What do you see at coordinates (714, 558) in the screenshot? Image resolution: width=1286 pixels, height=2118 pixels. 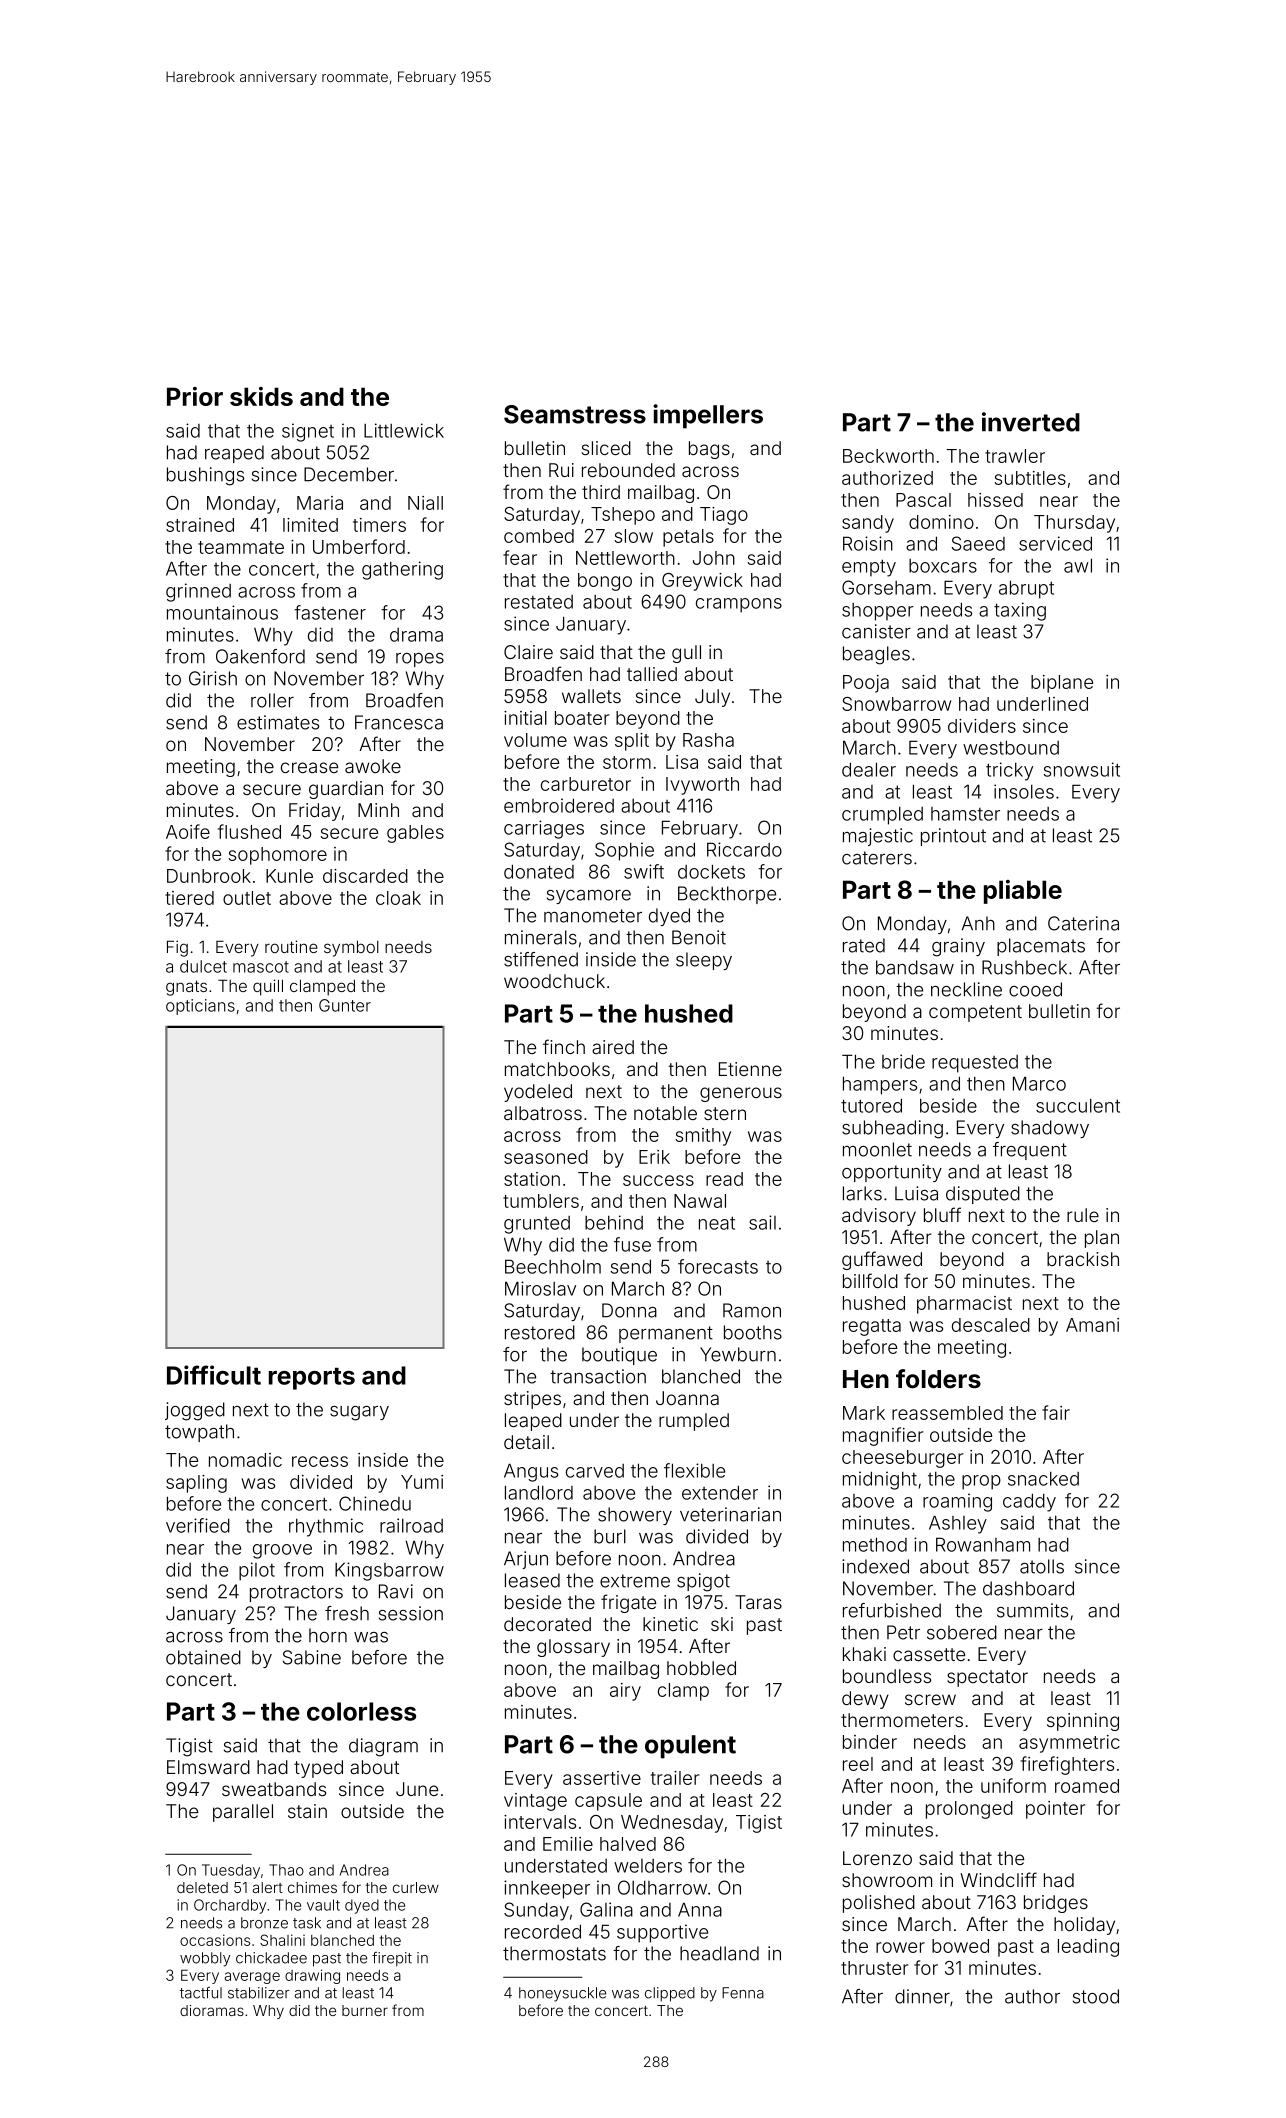 I see `John` at bounding box center [714, 558].
